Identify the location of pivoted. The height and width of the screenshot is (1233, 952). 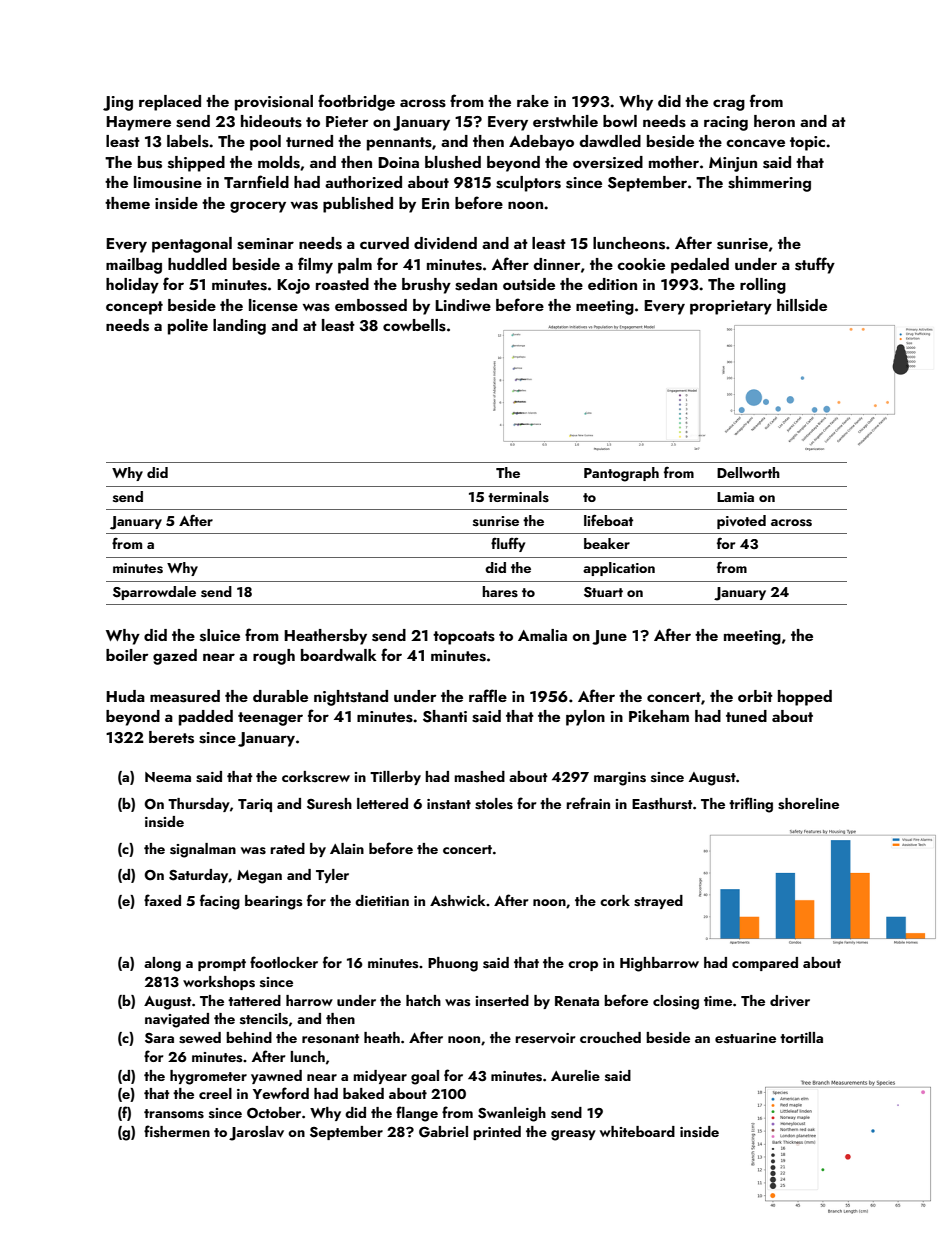
(741, 522).
